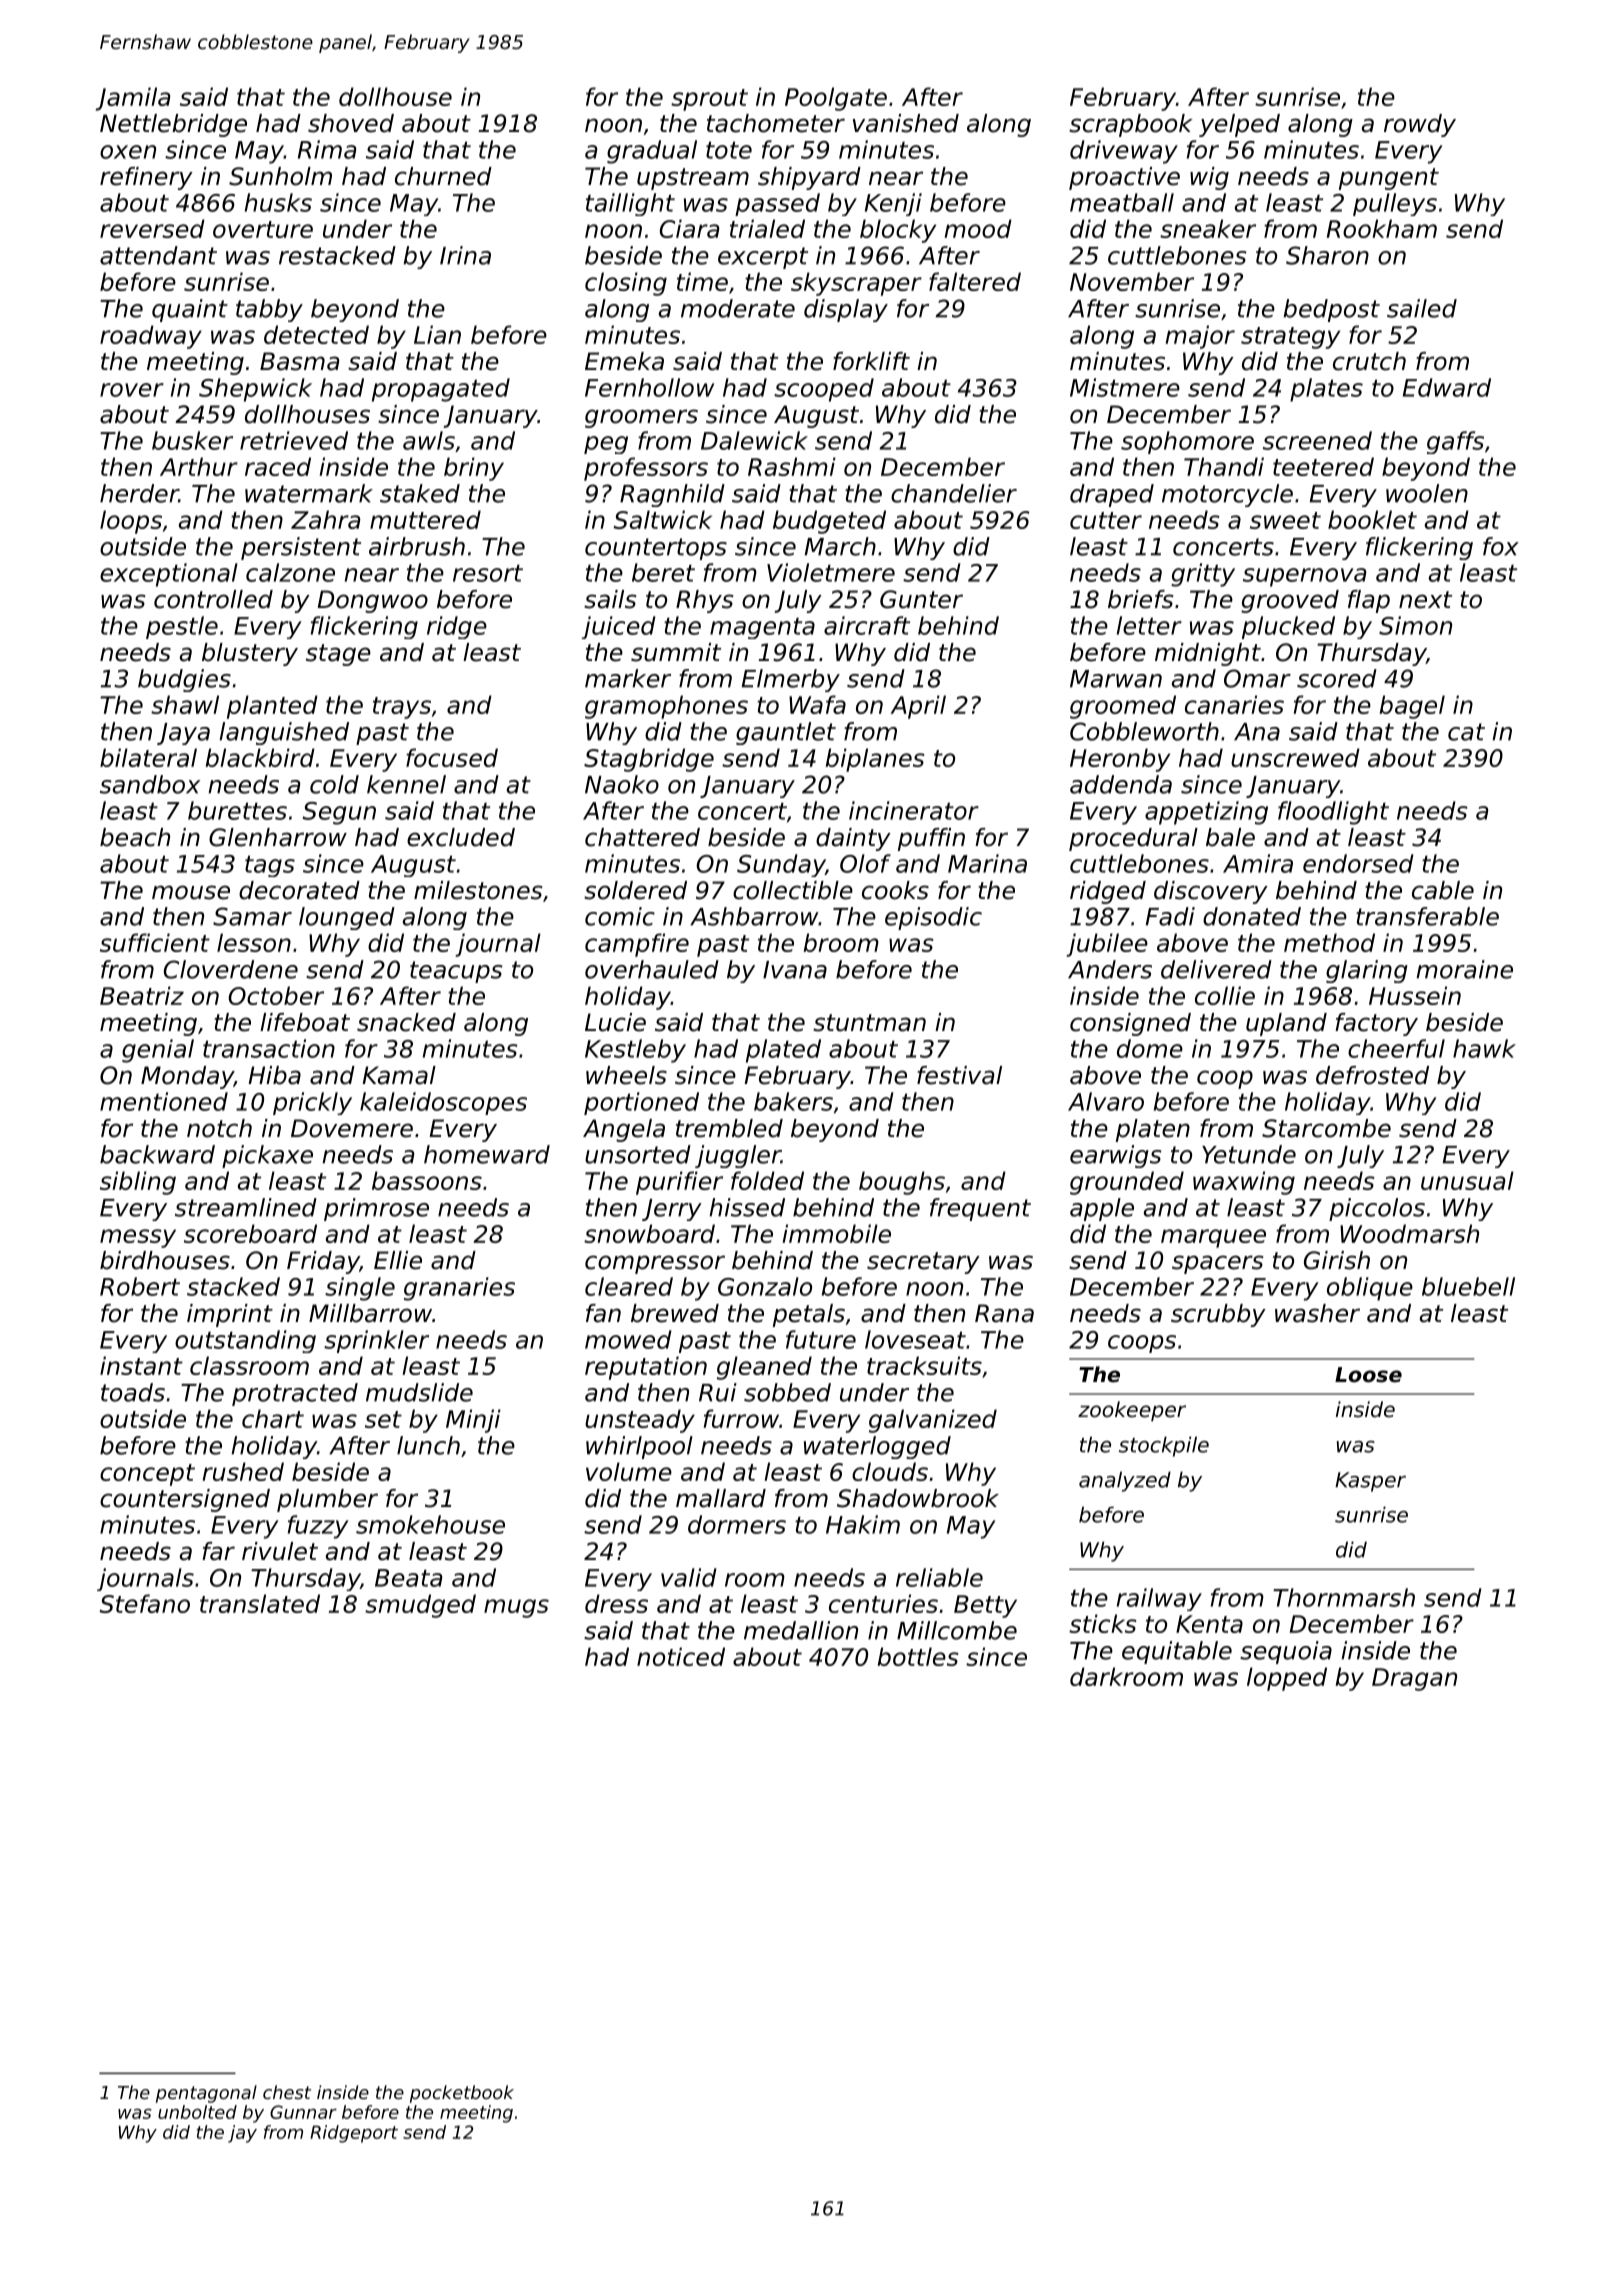 This page has height=2292, width=1620. Describe the element at coordinates (1443, 890) in the page. I see `cable` at that location.
